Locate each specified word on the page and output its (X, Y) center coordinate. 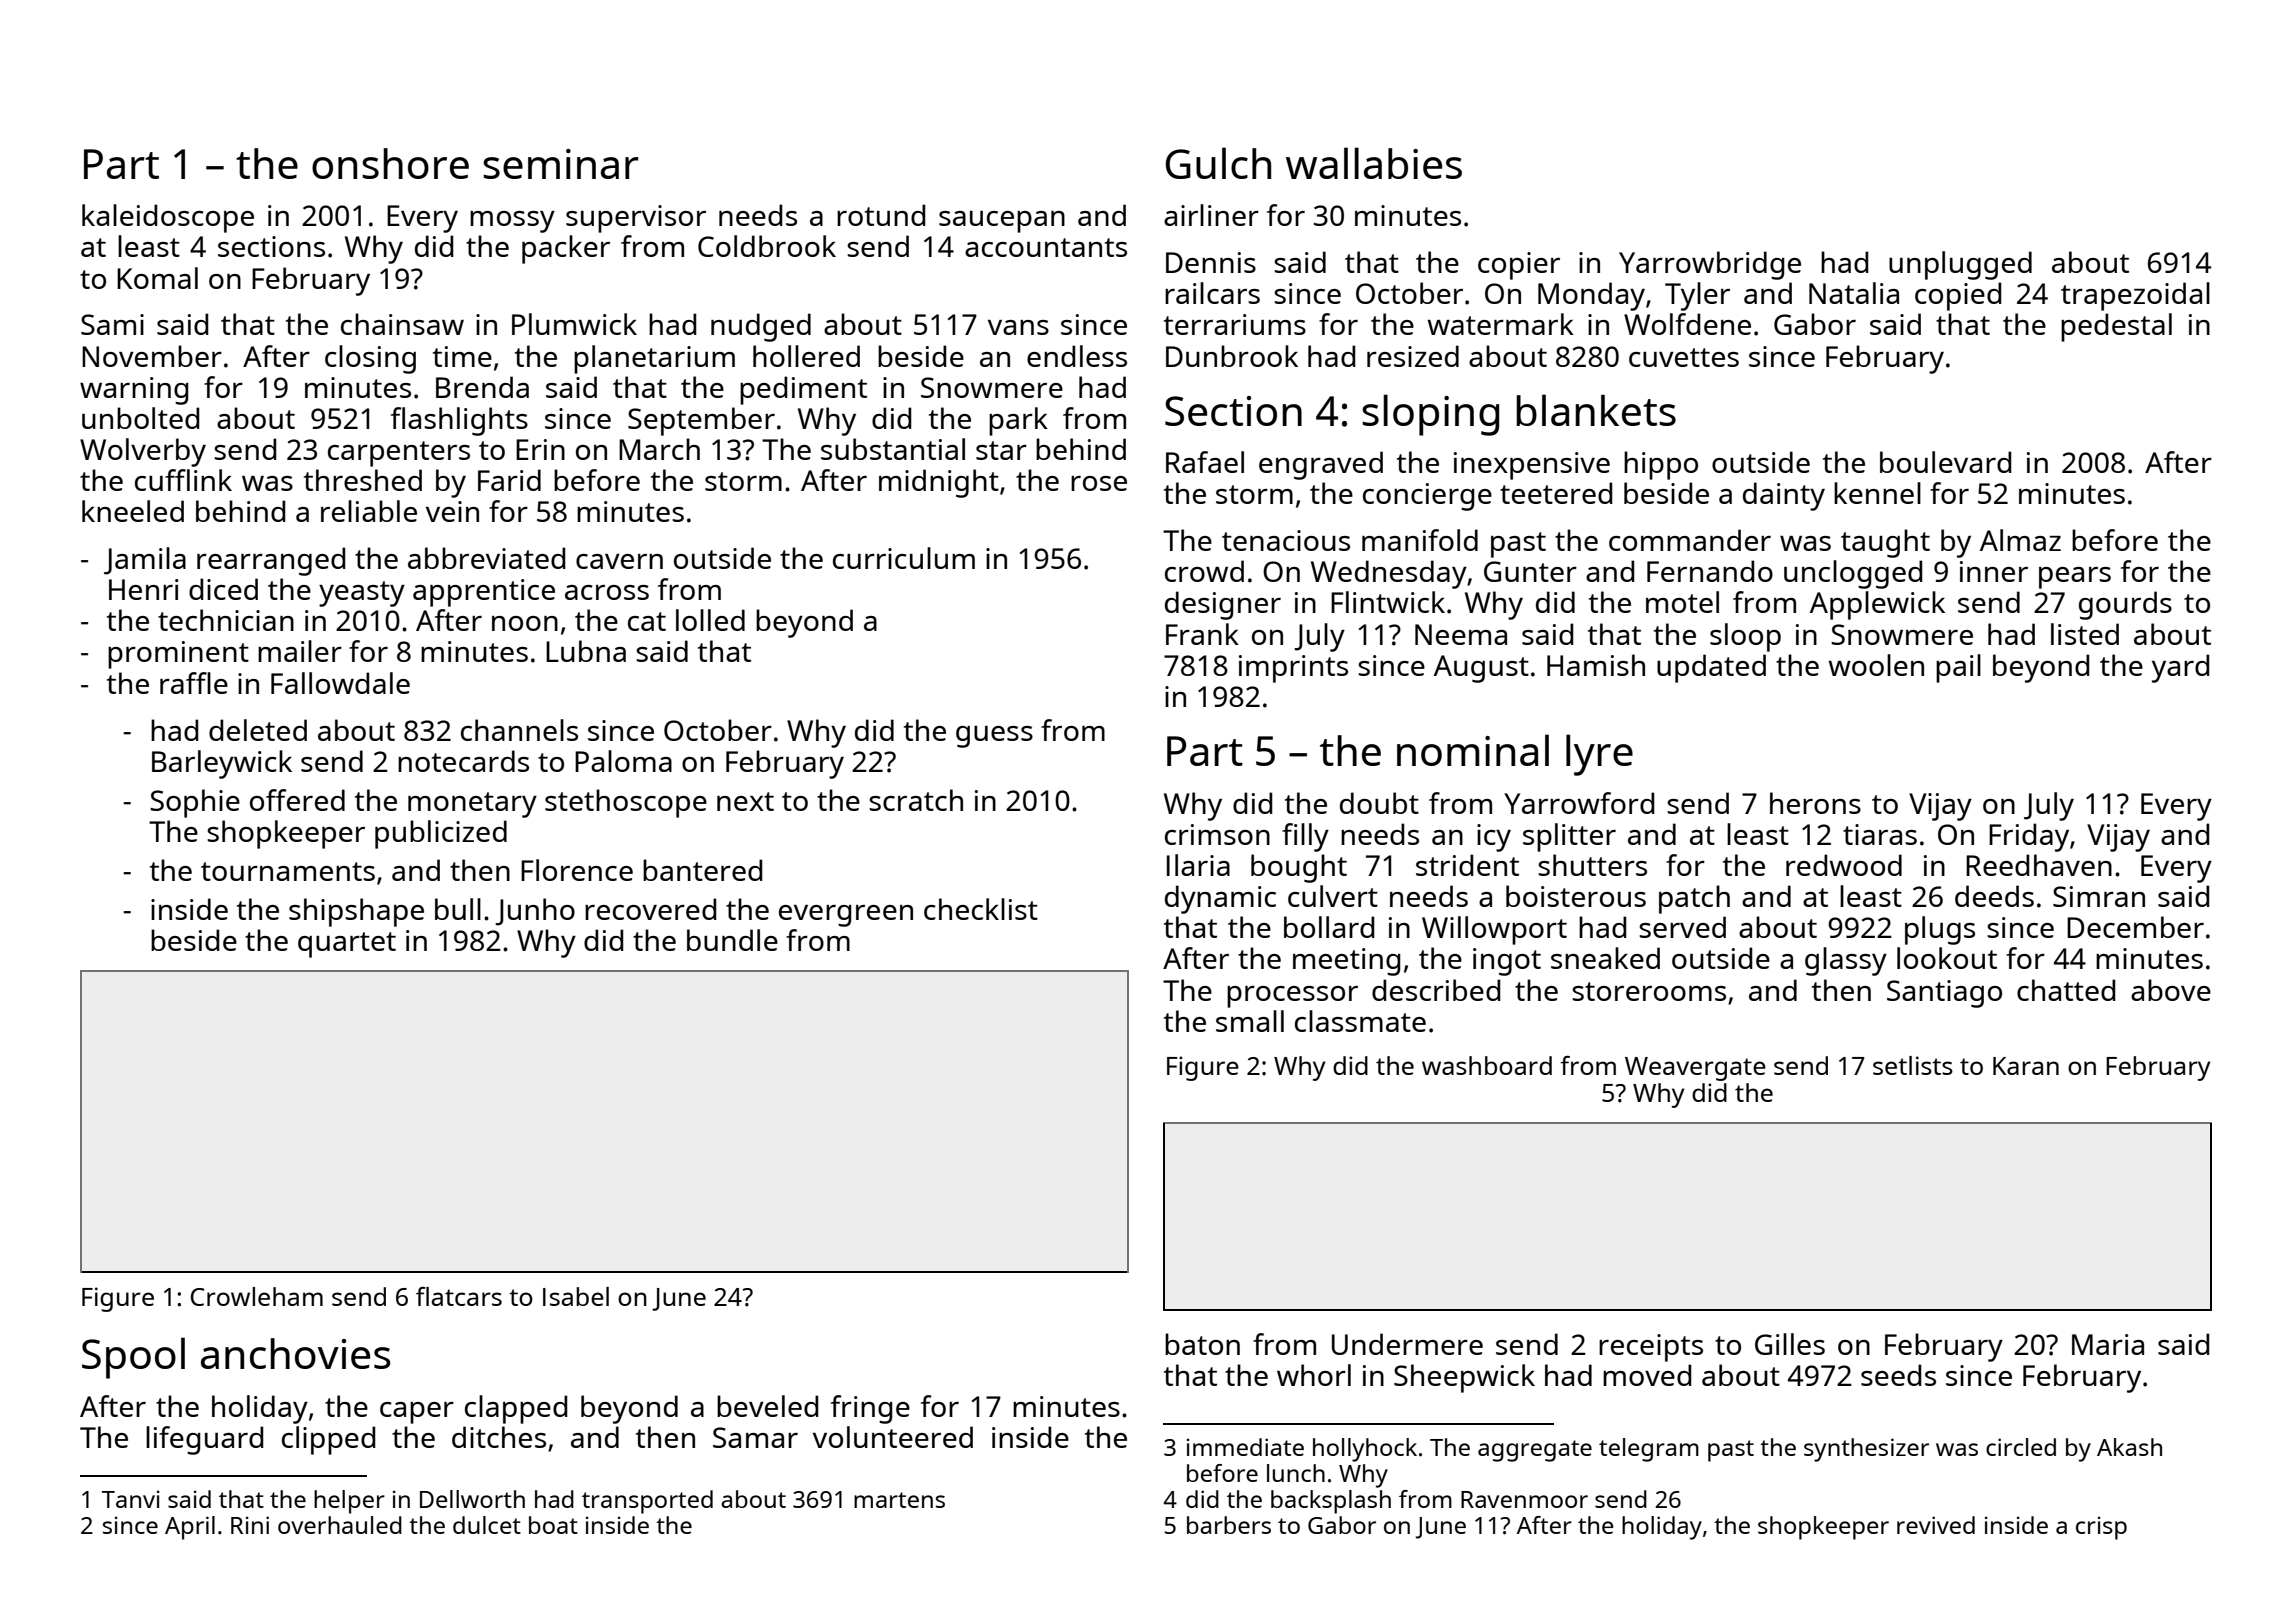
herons (1815, 803)
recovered (650, 909)
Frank (1202, 634)
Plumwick (574, 324)
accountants (1046, 247)
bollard (1329, 927)
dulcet (487, 1525)
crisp (2101, 1528)
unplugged (1960, 265)
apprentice (484, 593)
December (2135, 927)
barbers (1229, 1525)
